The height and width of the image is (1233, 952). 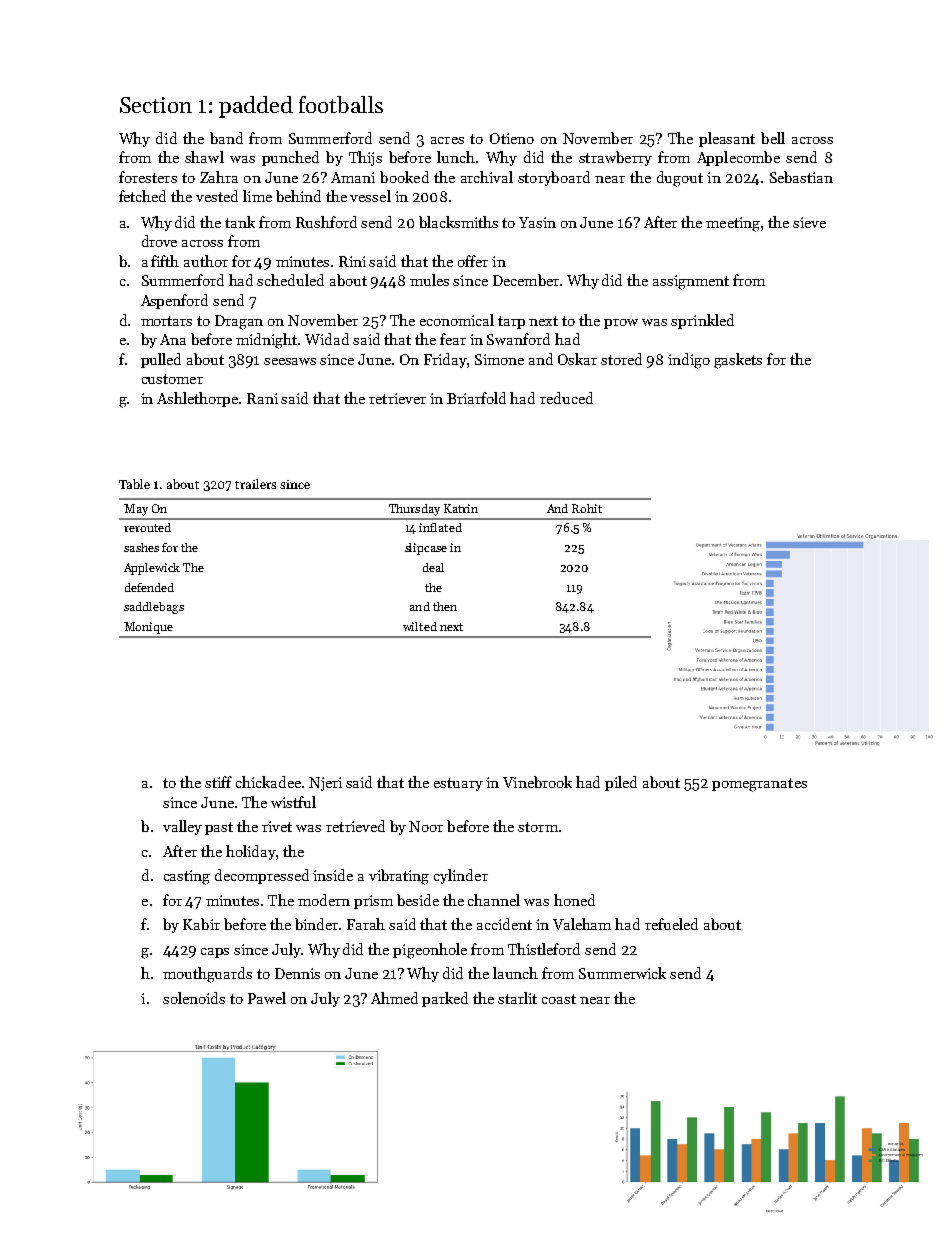 What do you see at coordinates (256, 107) in the image?
I see `padded` at bounding box center [256, 107].
